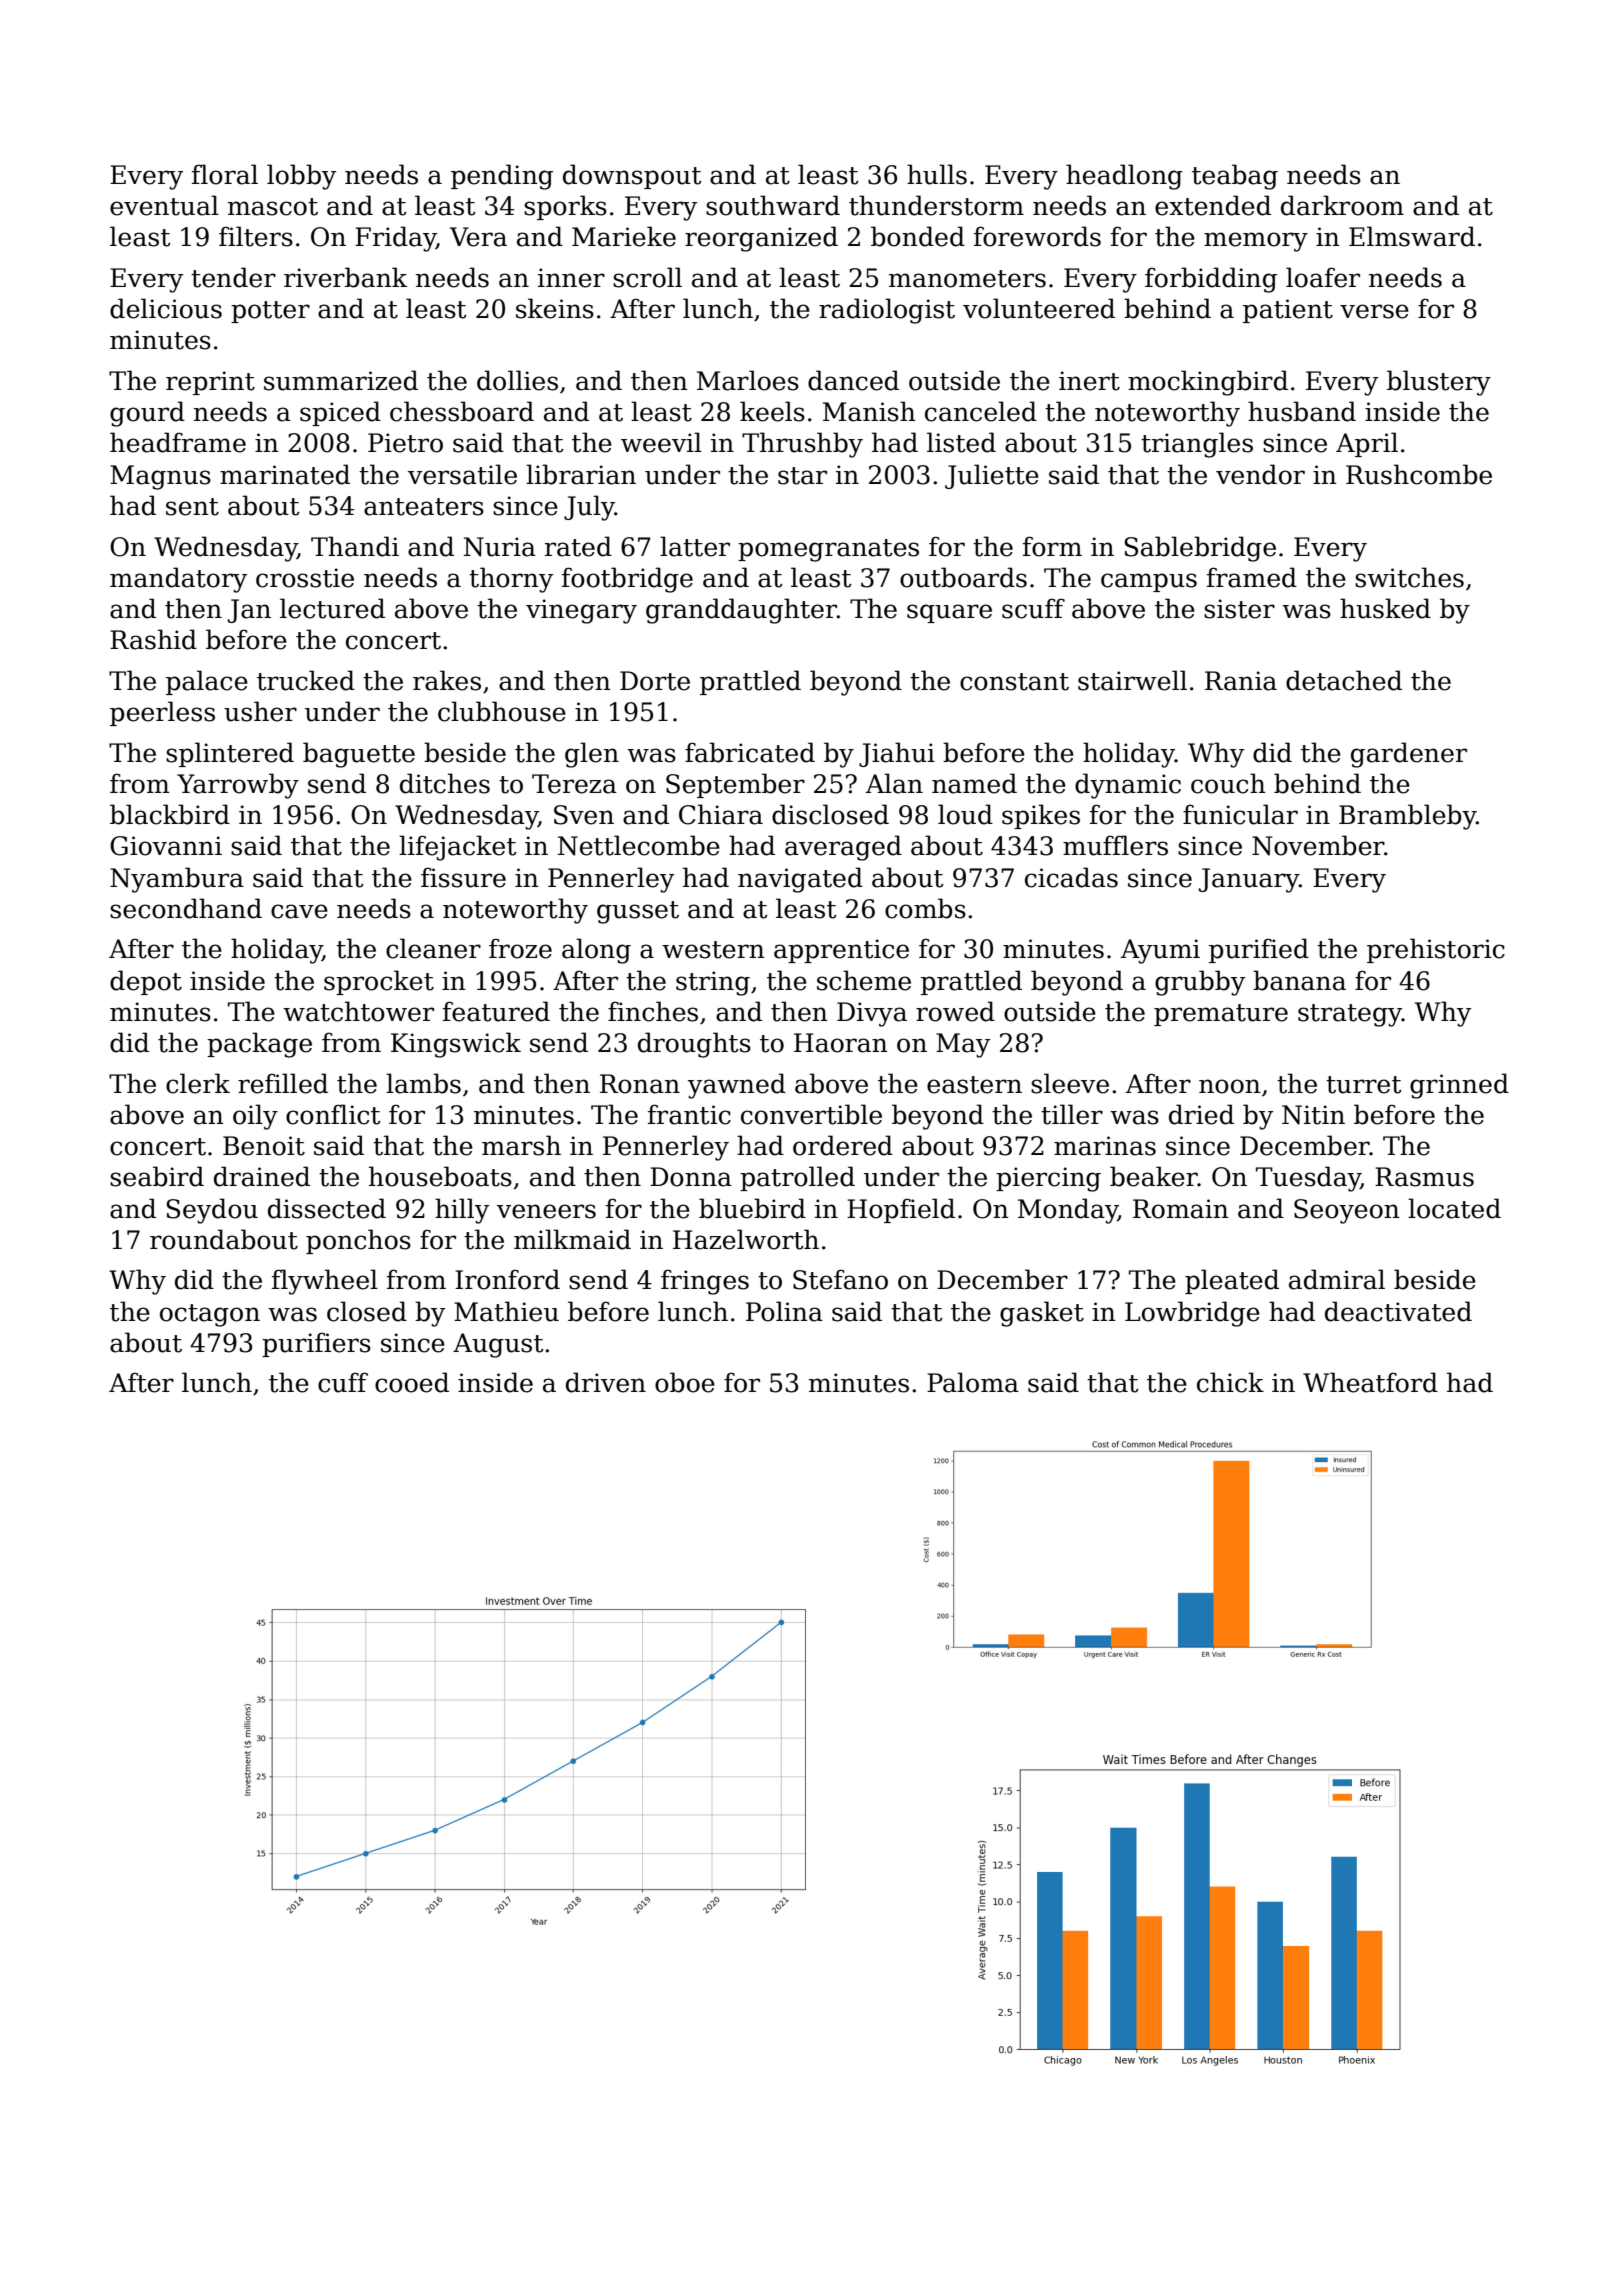 The width and height of the screenshot is (1620, 2292). Describe the element at coordinates (1409, 577) in the screenshot. I see `switches` at that location.
